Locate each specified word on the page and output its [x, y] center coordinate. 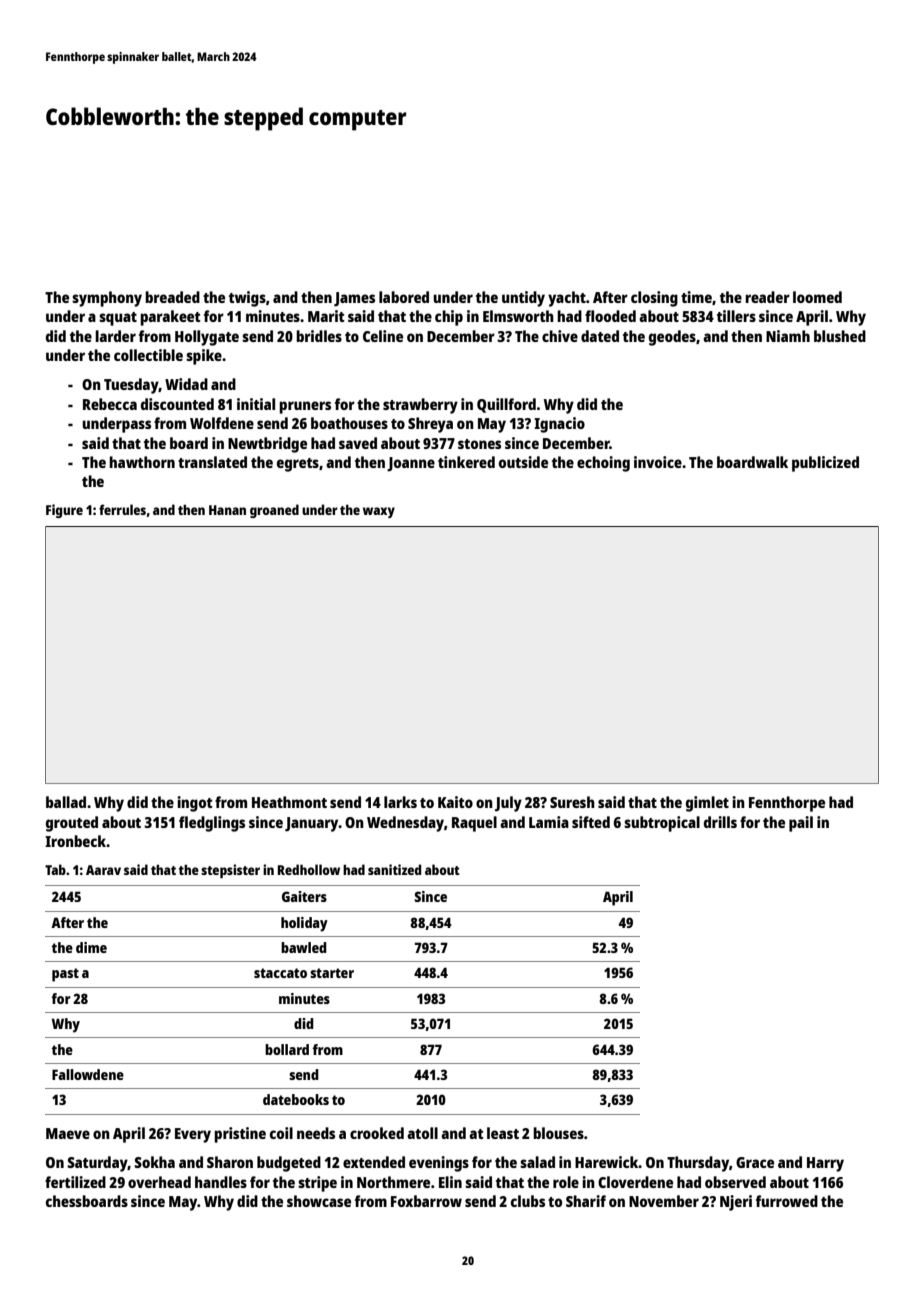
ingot [195, 804]
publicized [825, 464]
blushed [840, 336]
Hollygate [207, 338]
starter [332, 973]
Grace [755, 1162]
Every [193, 1135]
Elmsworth [518, 316]
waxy [379, 512]
